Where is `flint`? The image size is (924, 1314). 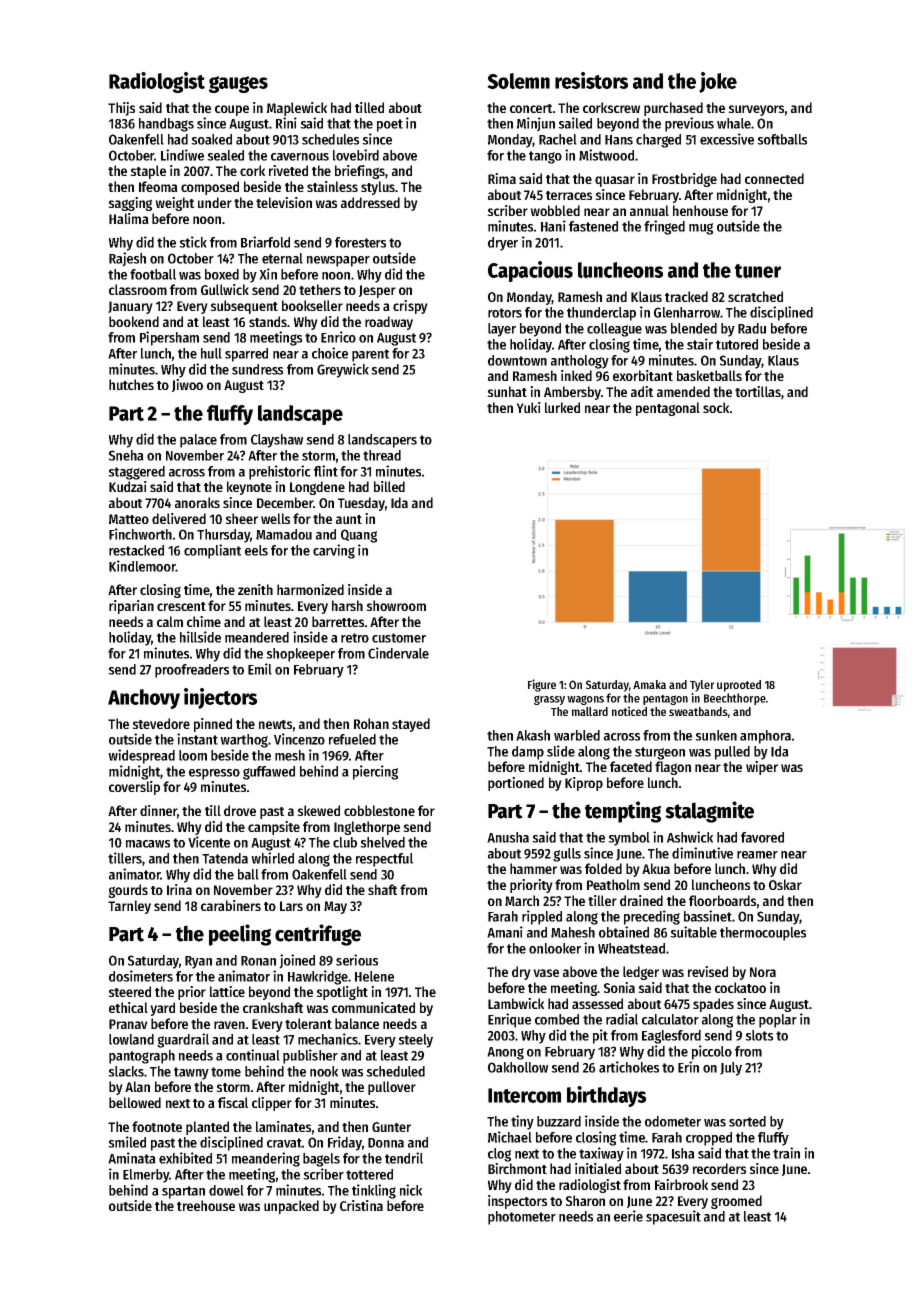 flint is located at coordinates (326, 471).
